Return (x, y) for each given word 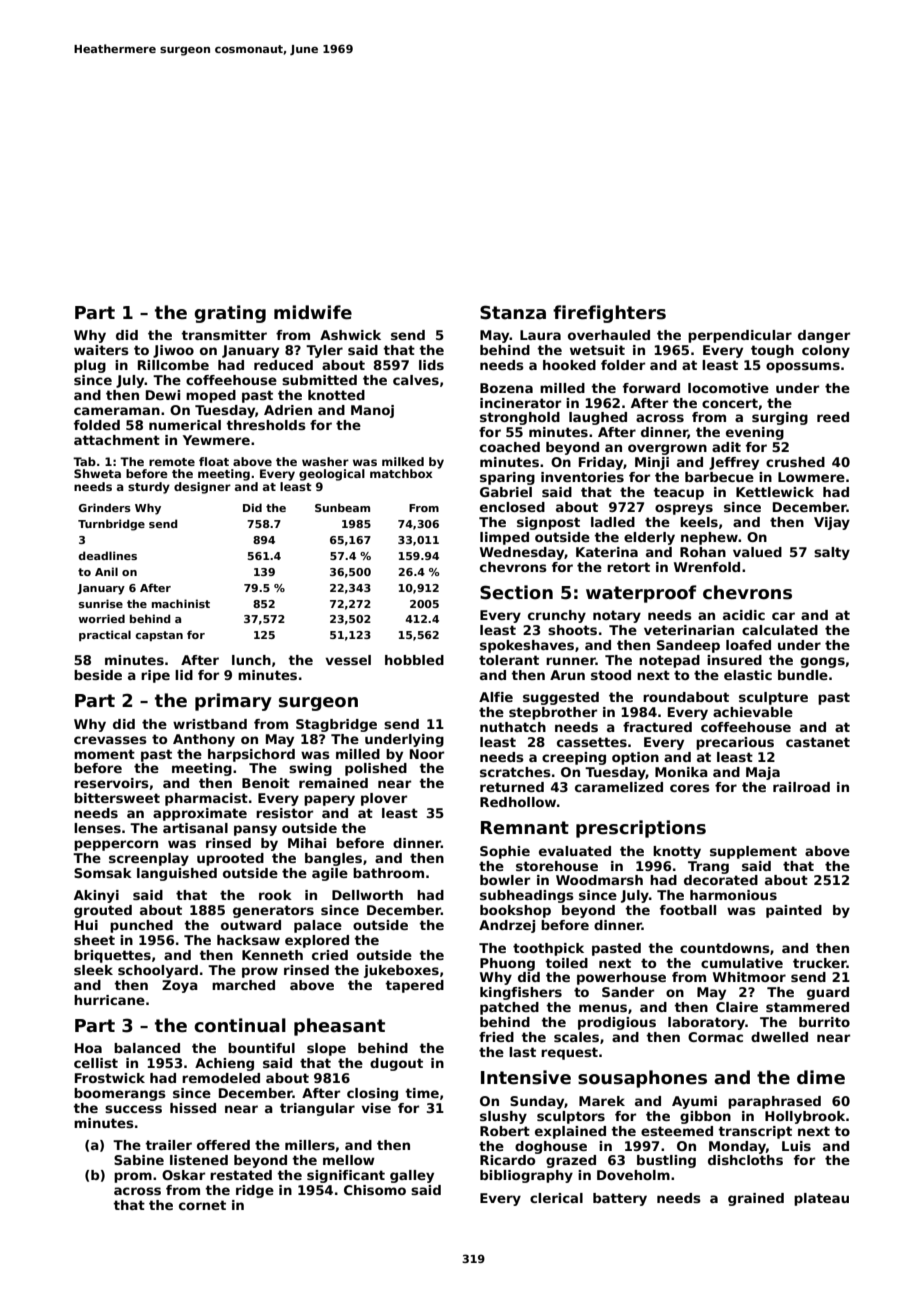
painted (794, 911)
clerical (556, 1198)
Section (516, 592)
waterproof (641, 594)
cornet (202, 1205)
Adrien (288, 410)
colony (826, 351)
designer (202, 488)
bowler (505, 880)
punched (141, 926)
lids (431, 365)
